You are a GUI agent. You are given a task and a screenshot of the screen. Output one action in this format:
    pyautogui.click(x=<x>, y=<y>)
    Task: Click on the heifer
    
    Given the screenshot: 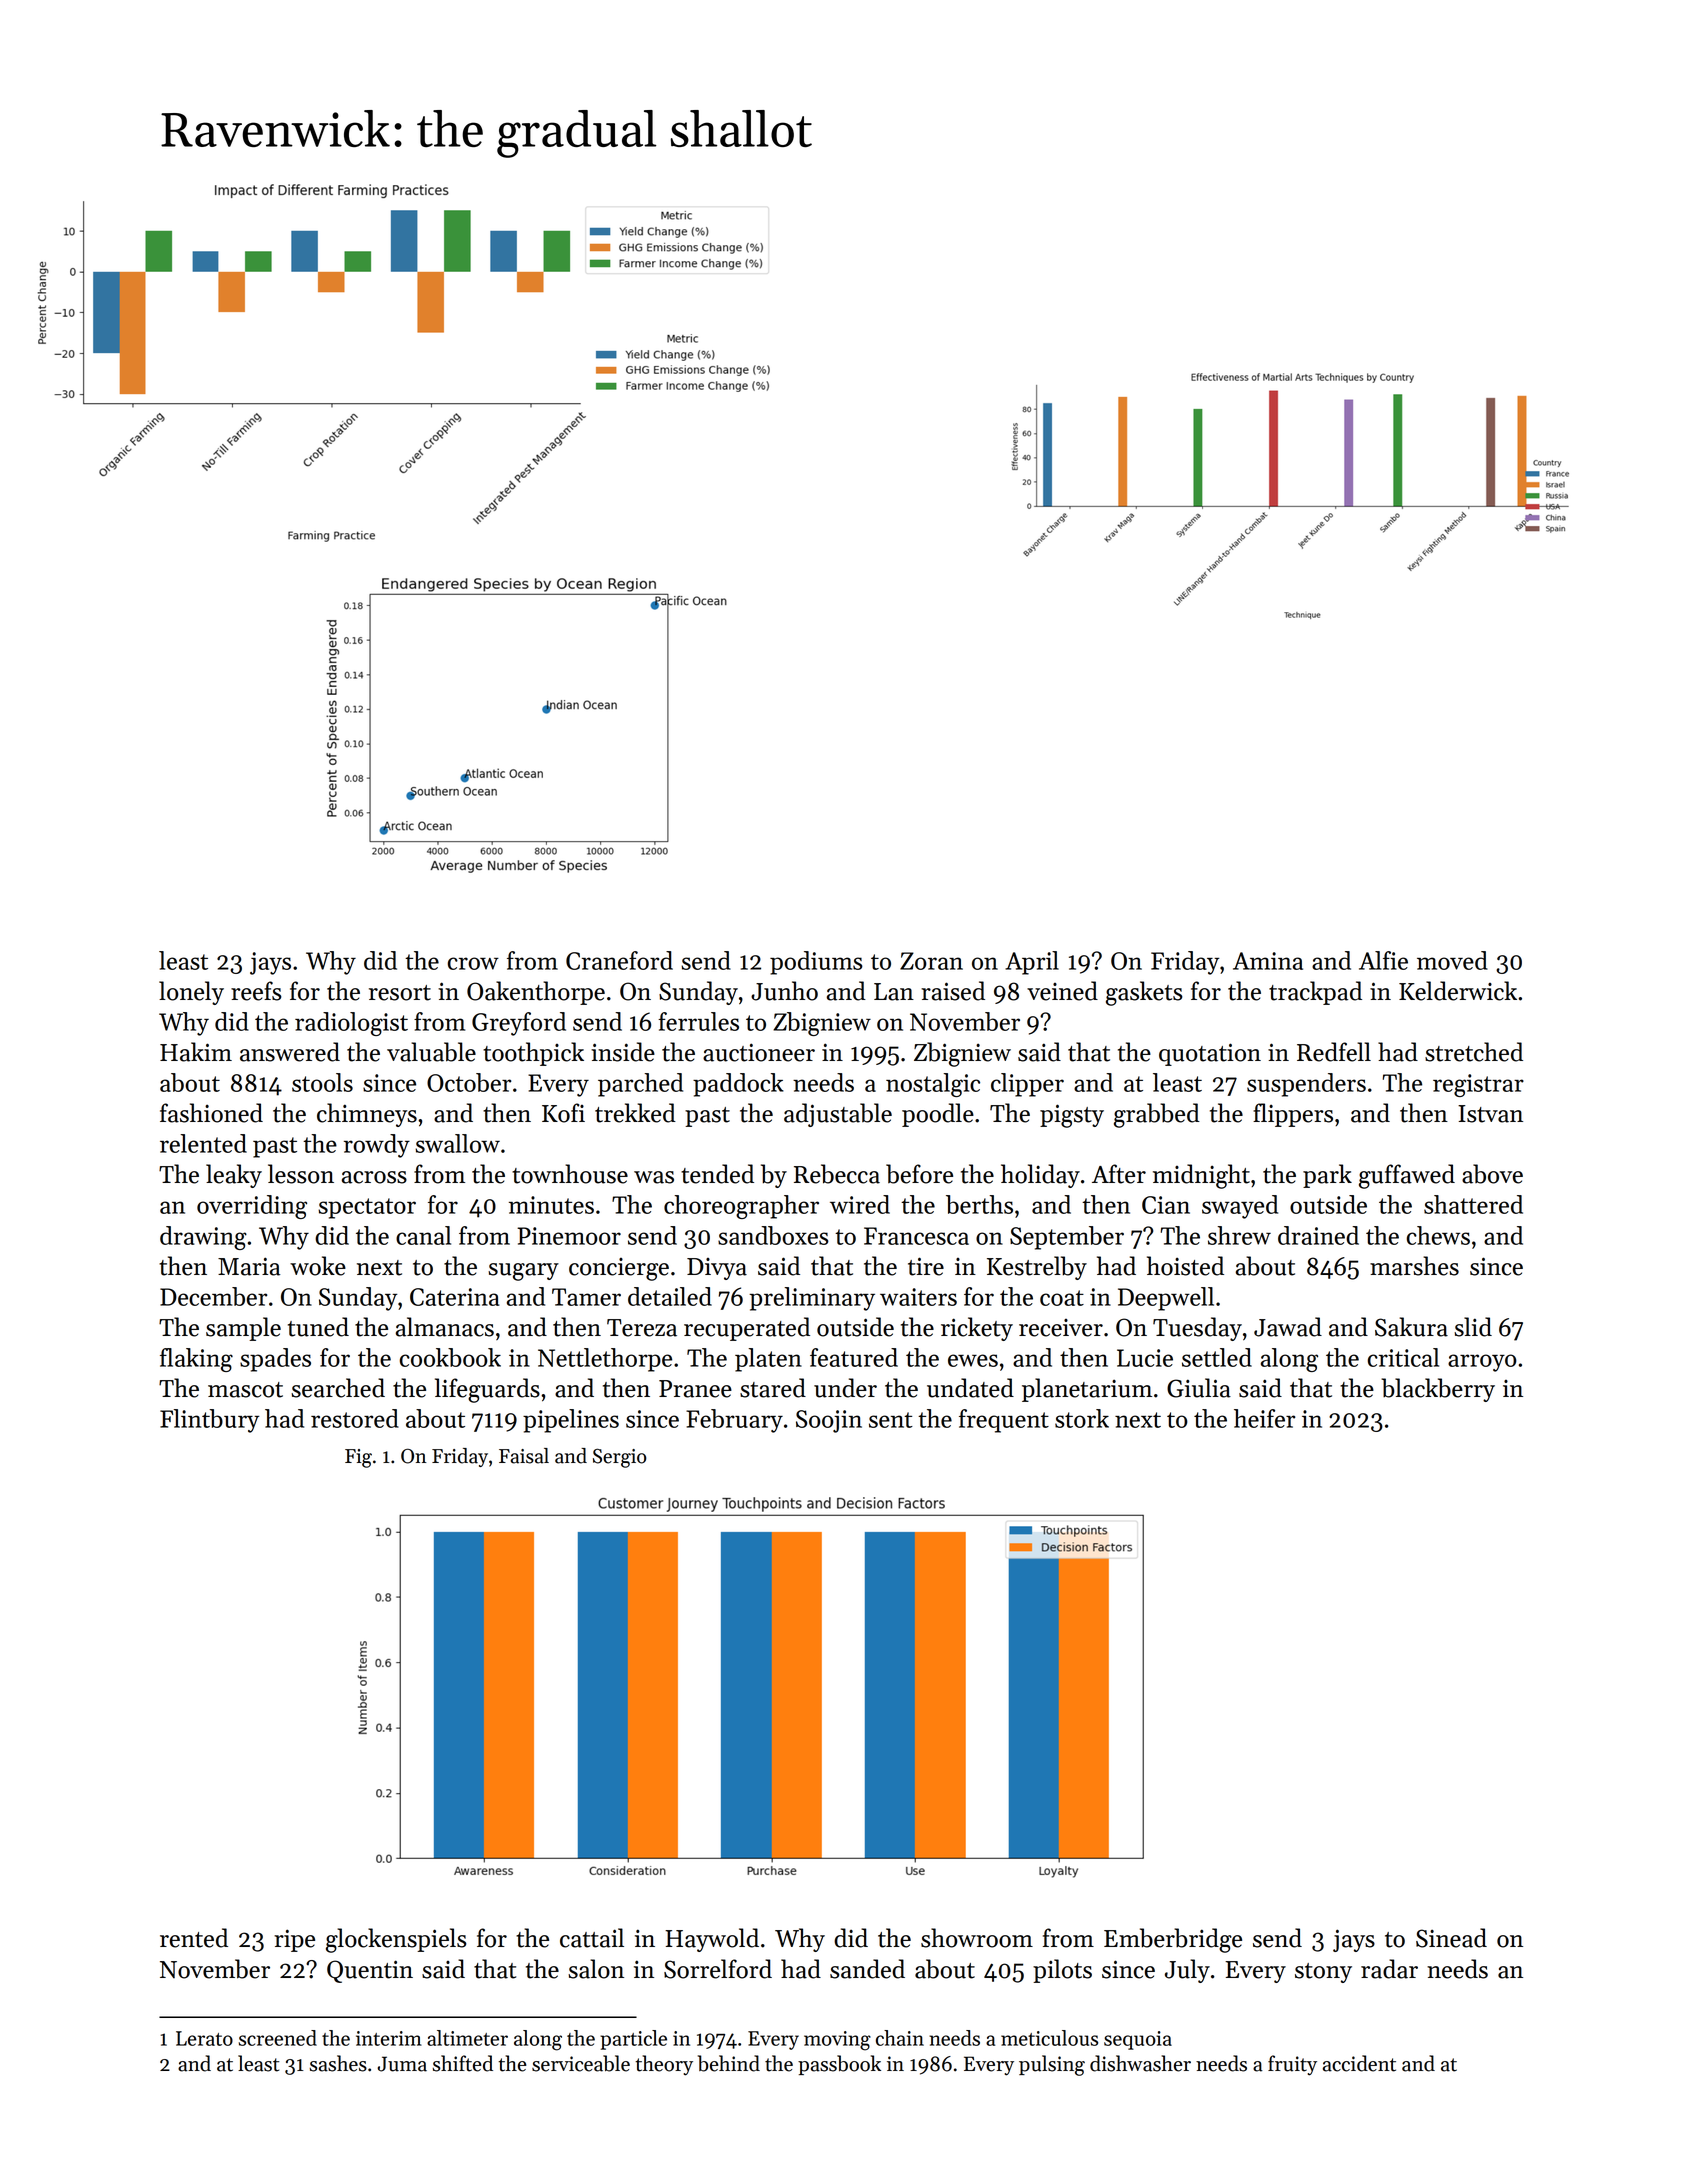 What is the action you would take?
    pyautogui.click(x=1264, y=1418)
